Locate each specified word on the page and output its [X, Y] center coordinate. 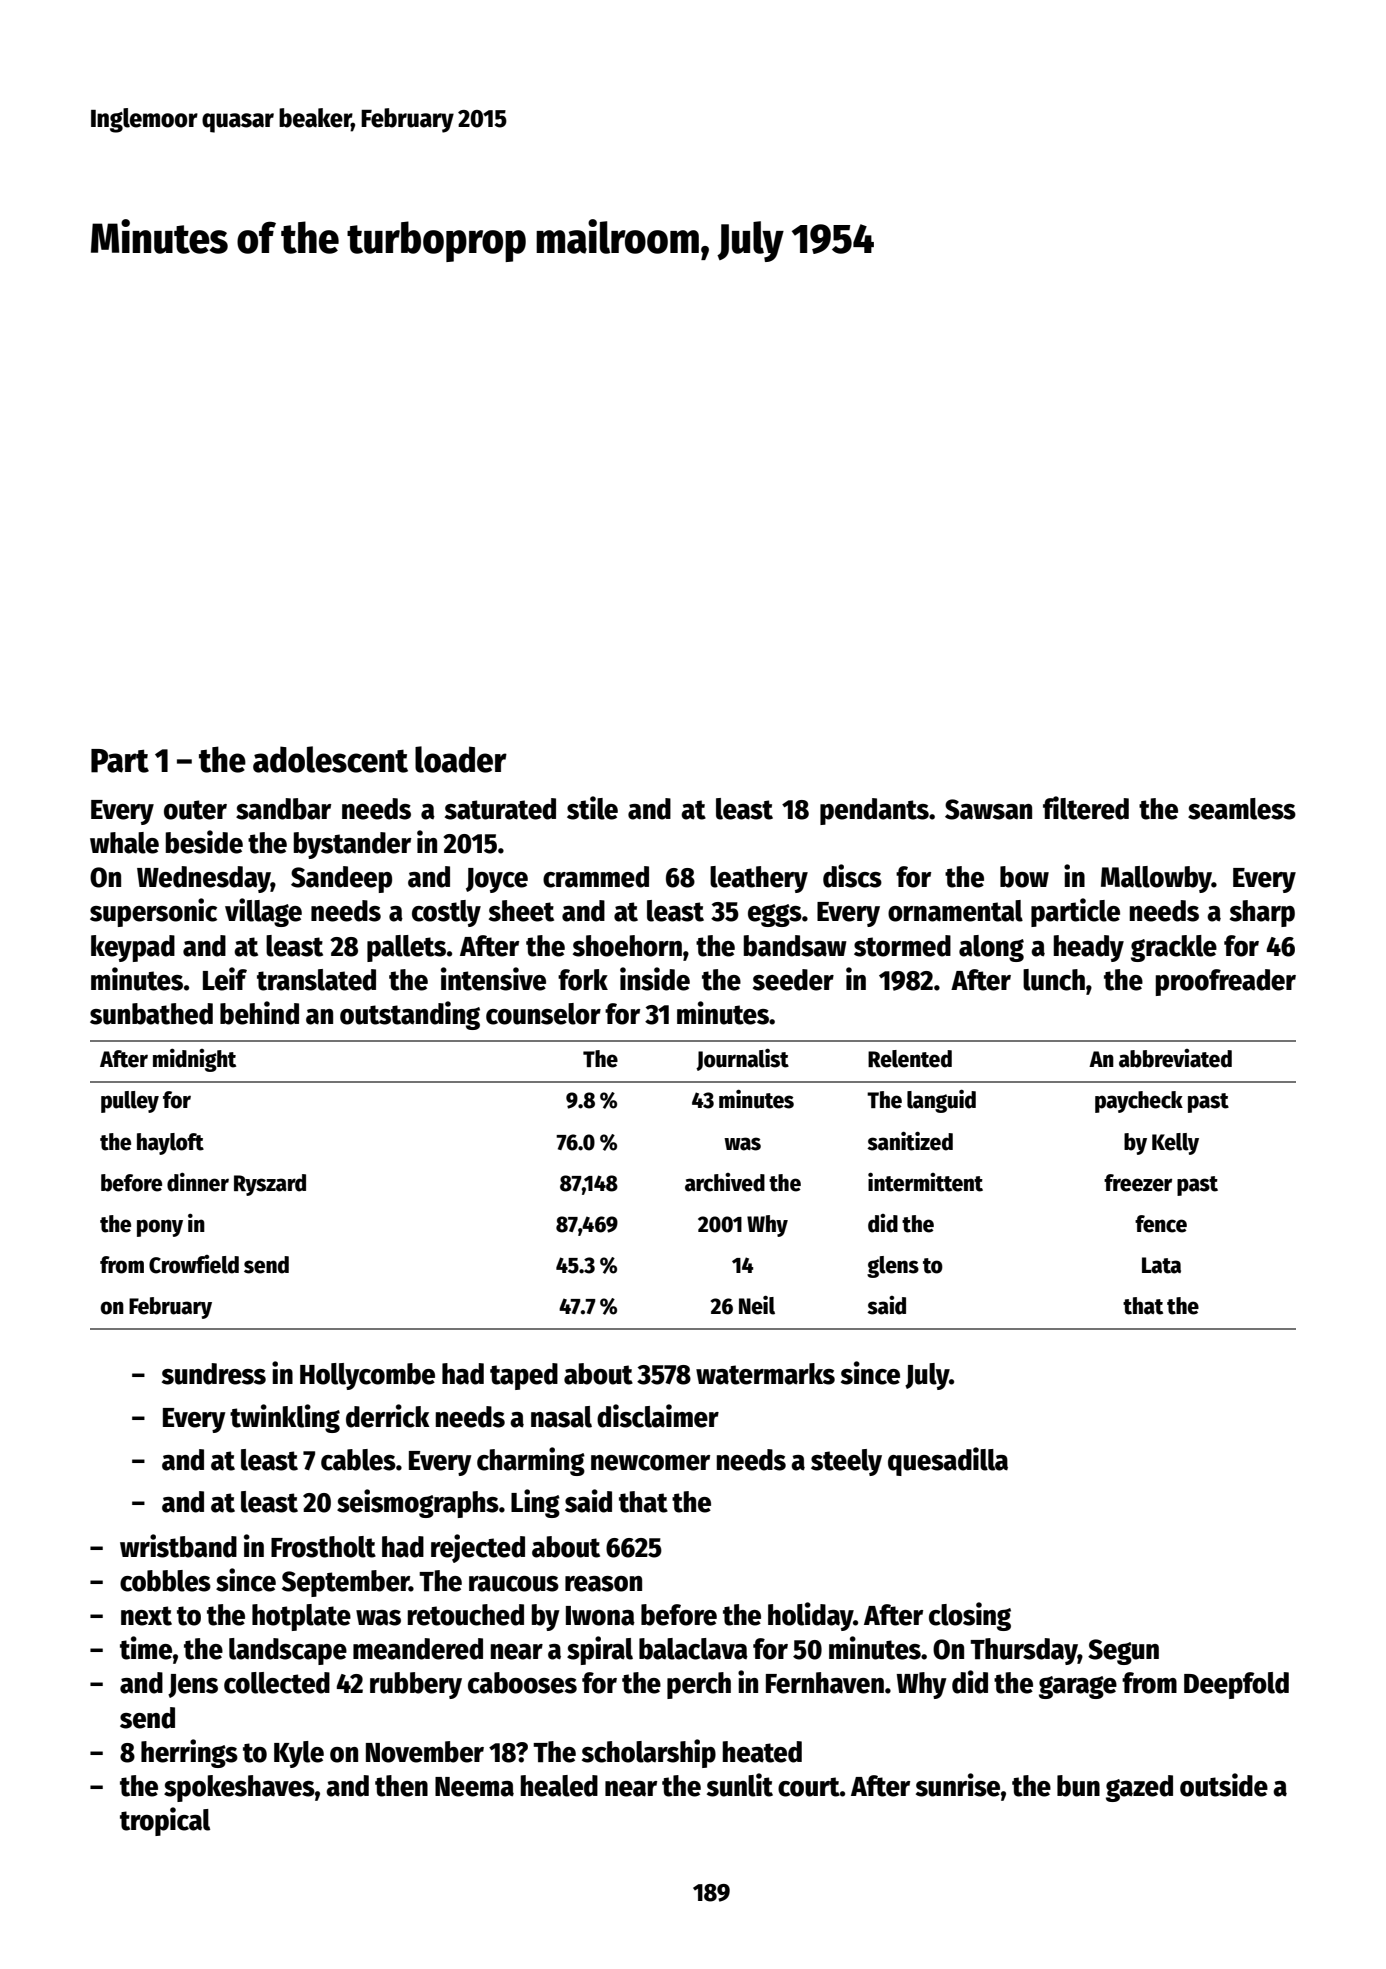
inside [655, 979]
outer [195, 810]
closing [970, 1616]
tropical [165, 1821]
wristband [178, 1546]
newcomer [650, 1463]
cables [358, 1460]
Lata [1161, 1265]
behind [259, 1013]
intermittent [925, 1182]
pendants [874, 811]
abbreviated [1175, 1058]
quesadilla [948, 1461]
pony [160, 1228]
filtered [1086, 808]
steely [846, 1462]
